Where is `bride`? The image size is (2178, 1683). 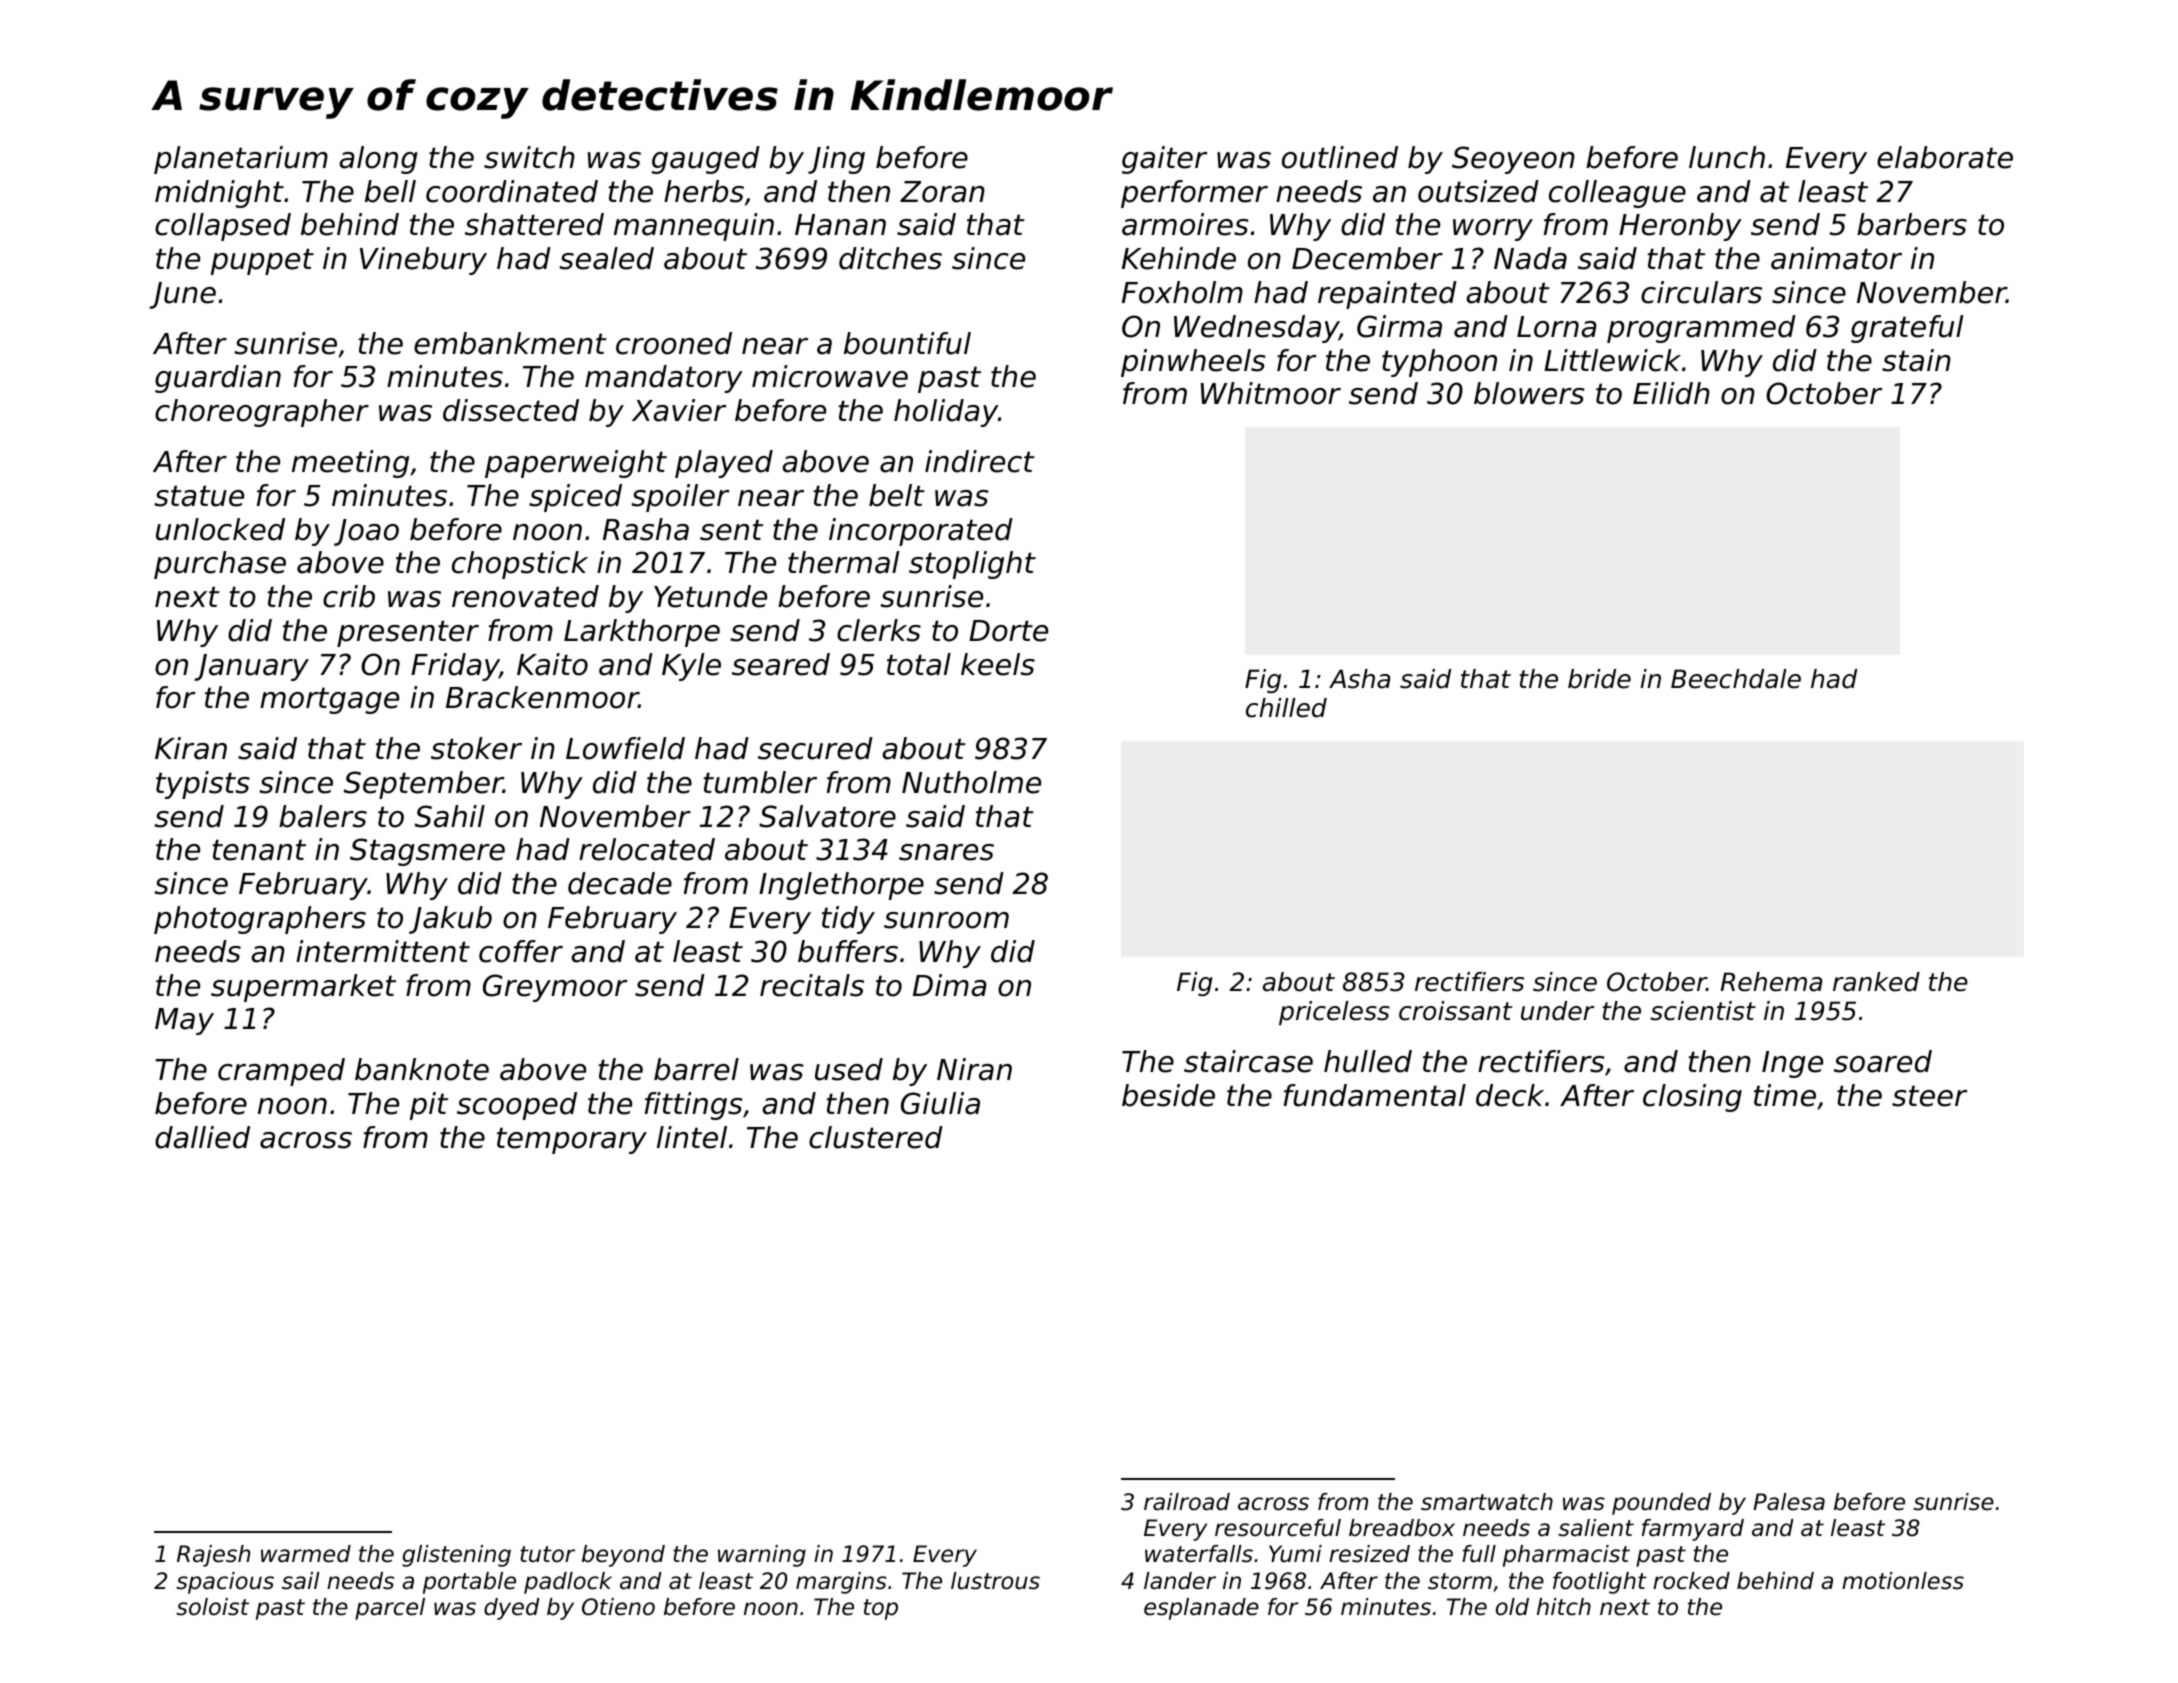
bride is located at coordinates (1599, 679).
